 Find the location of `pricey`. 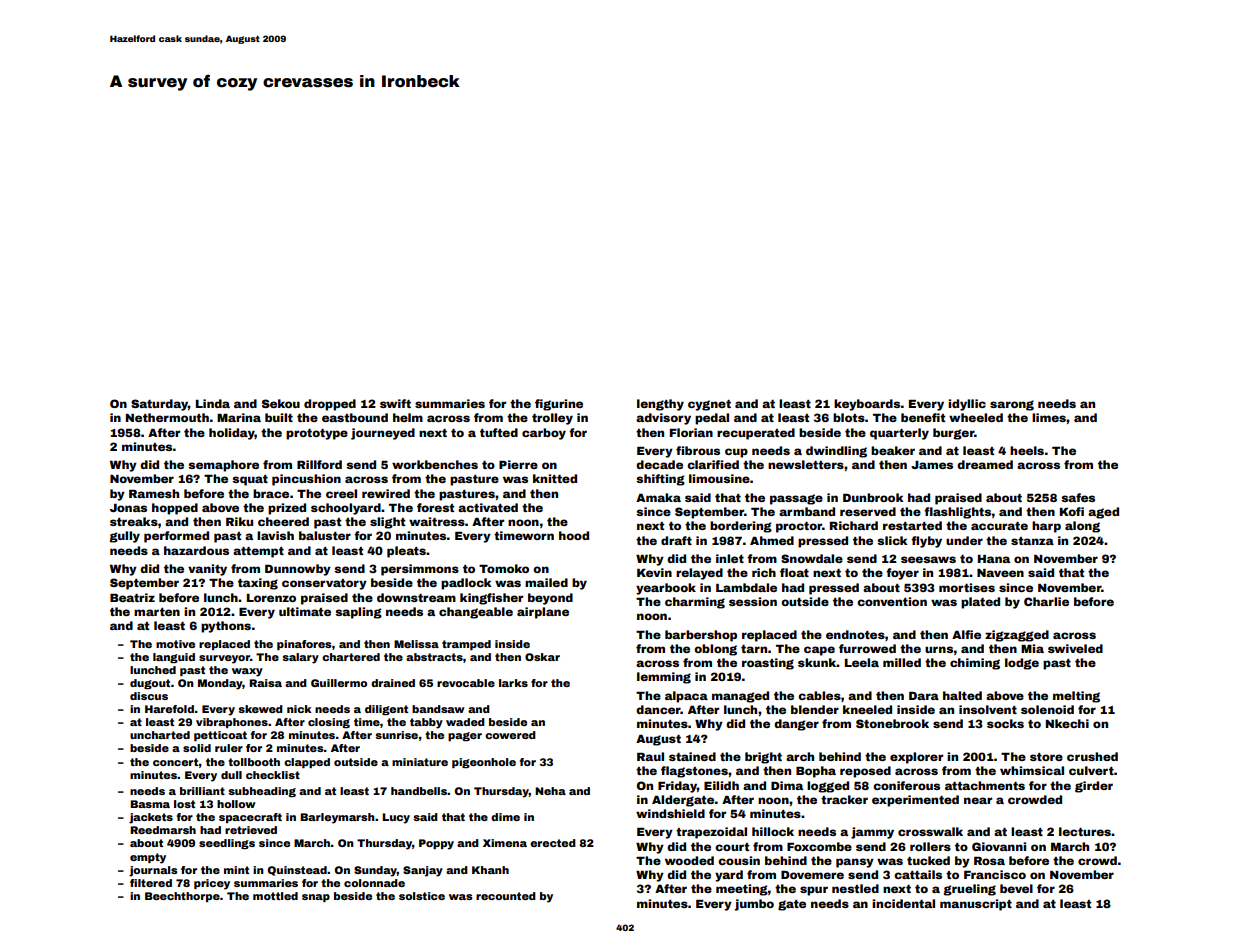

pricey is located at coordinates (212, 884).
